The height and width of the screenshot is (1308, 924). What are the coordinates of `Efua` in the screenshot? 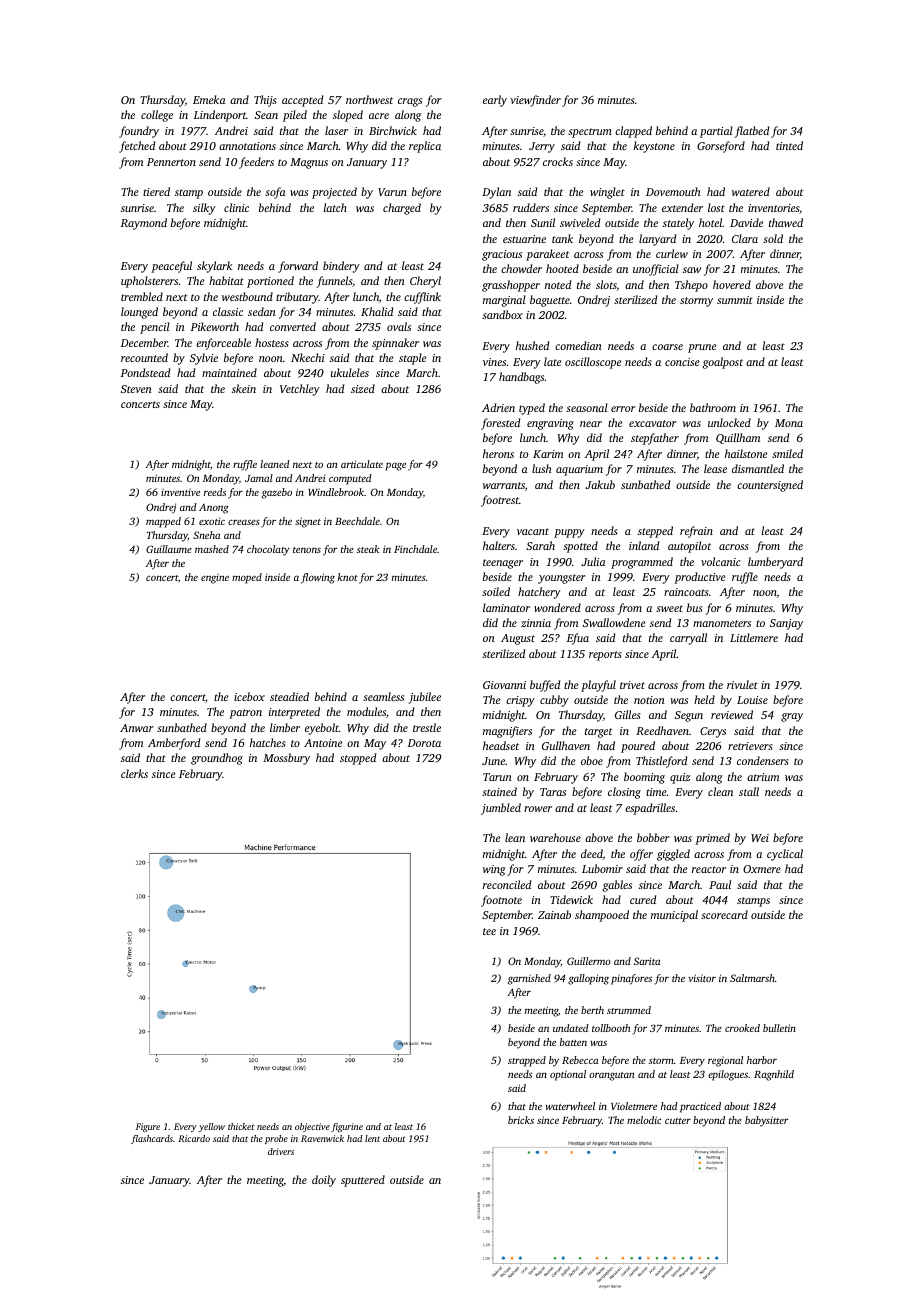 It's located at (578, 639).
